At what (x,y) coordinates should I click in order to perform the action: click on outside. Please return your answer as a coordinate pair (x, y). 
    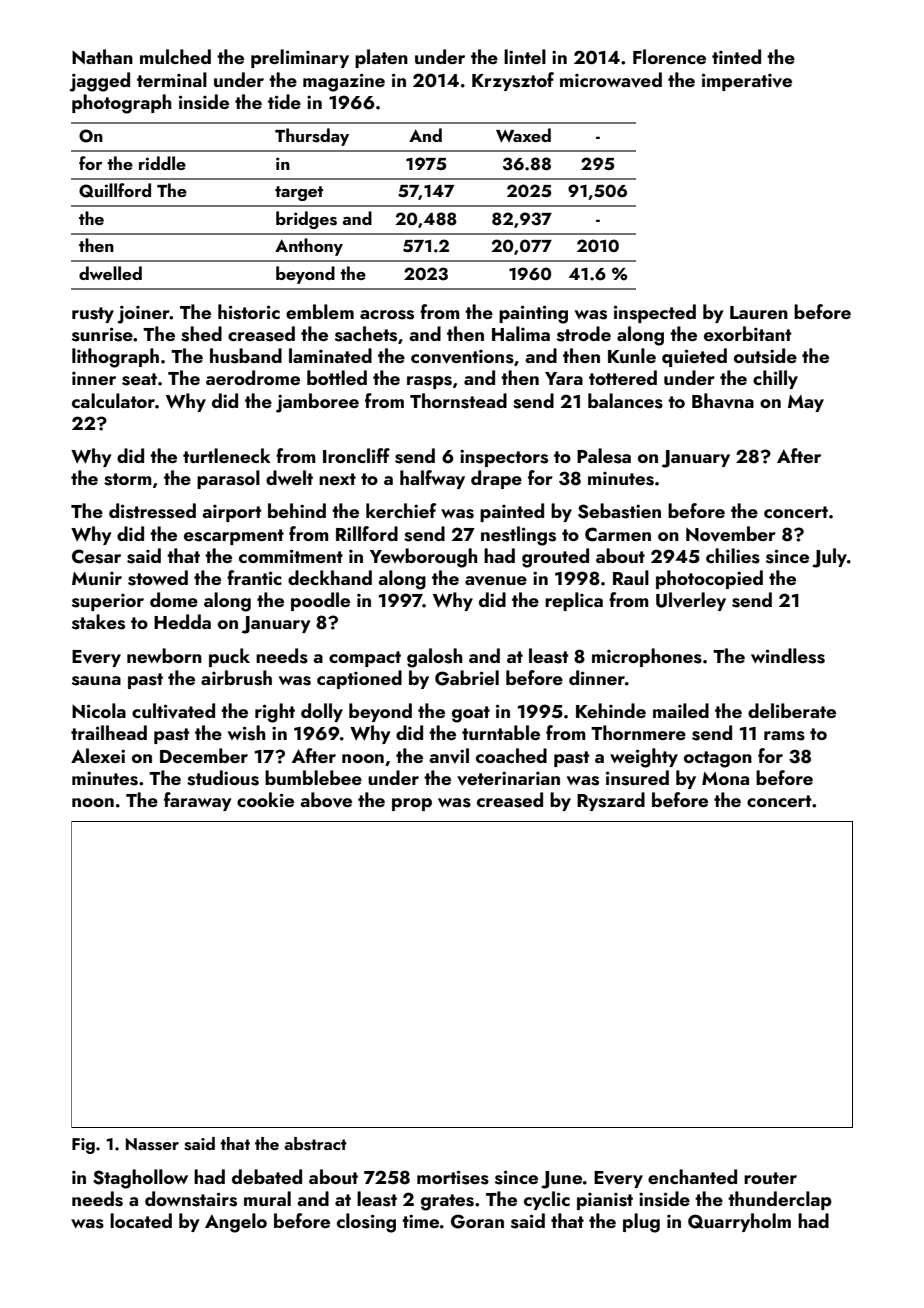
    Looking at the image, I should click on (765, 356).
